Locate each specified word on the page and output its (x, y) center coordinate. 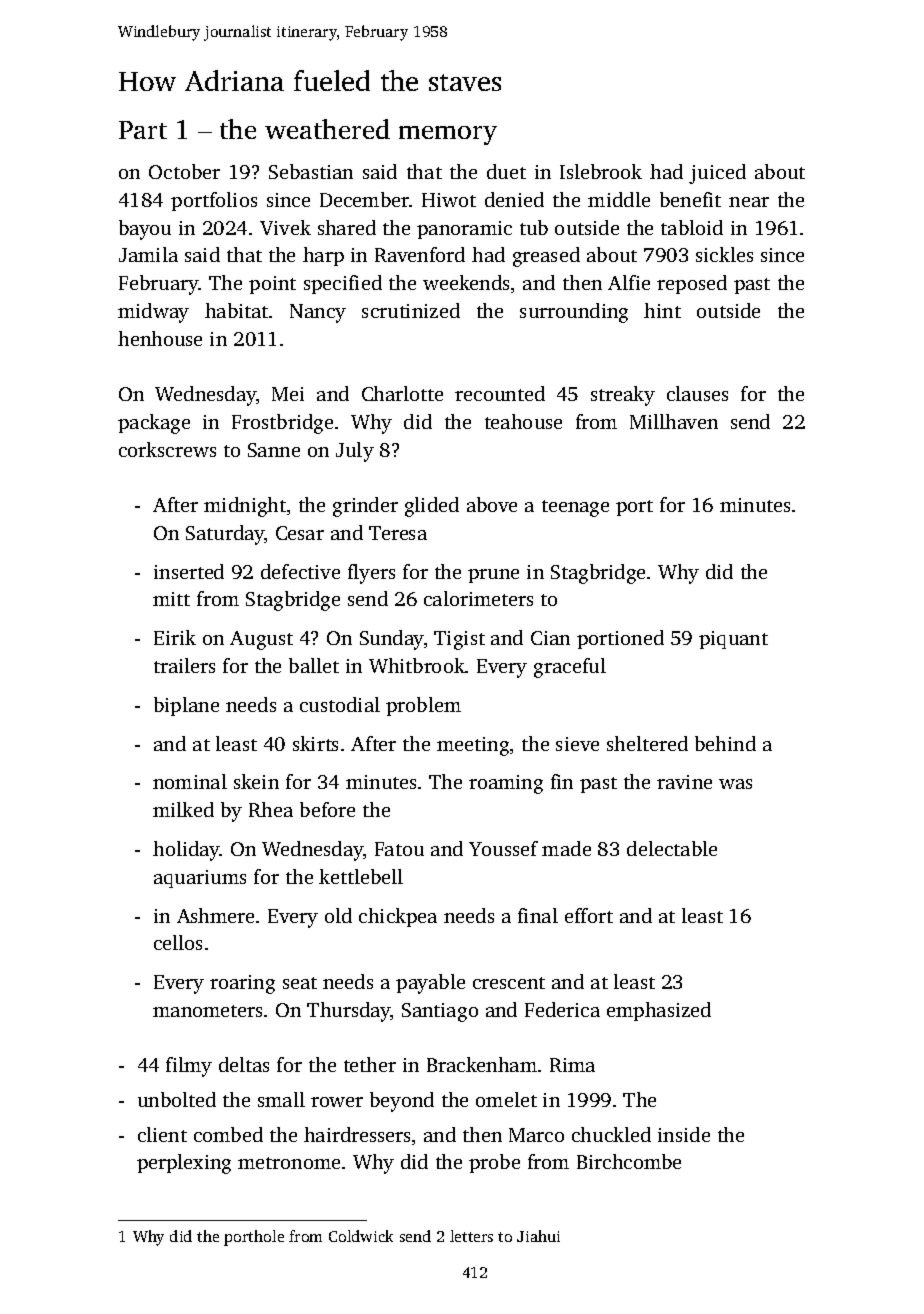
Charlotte (402, 393)
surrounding (574, 313)
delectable (672, 848)
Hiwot (449, 200)
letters (471, 1236)
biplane (186, 706)
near (749, 202)
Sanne (274, 450)
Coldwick (361, 1236)
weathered (327, 129)
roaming (506, 784)
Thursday (349, 1012)
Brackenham (482, 1064)
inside (684, 1134)
